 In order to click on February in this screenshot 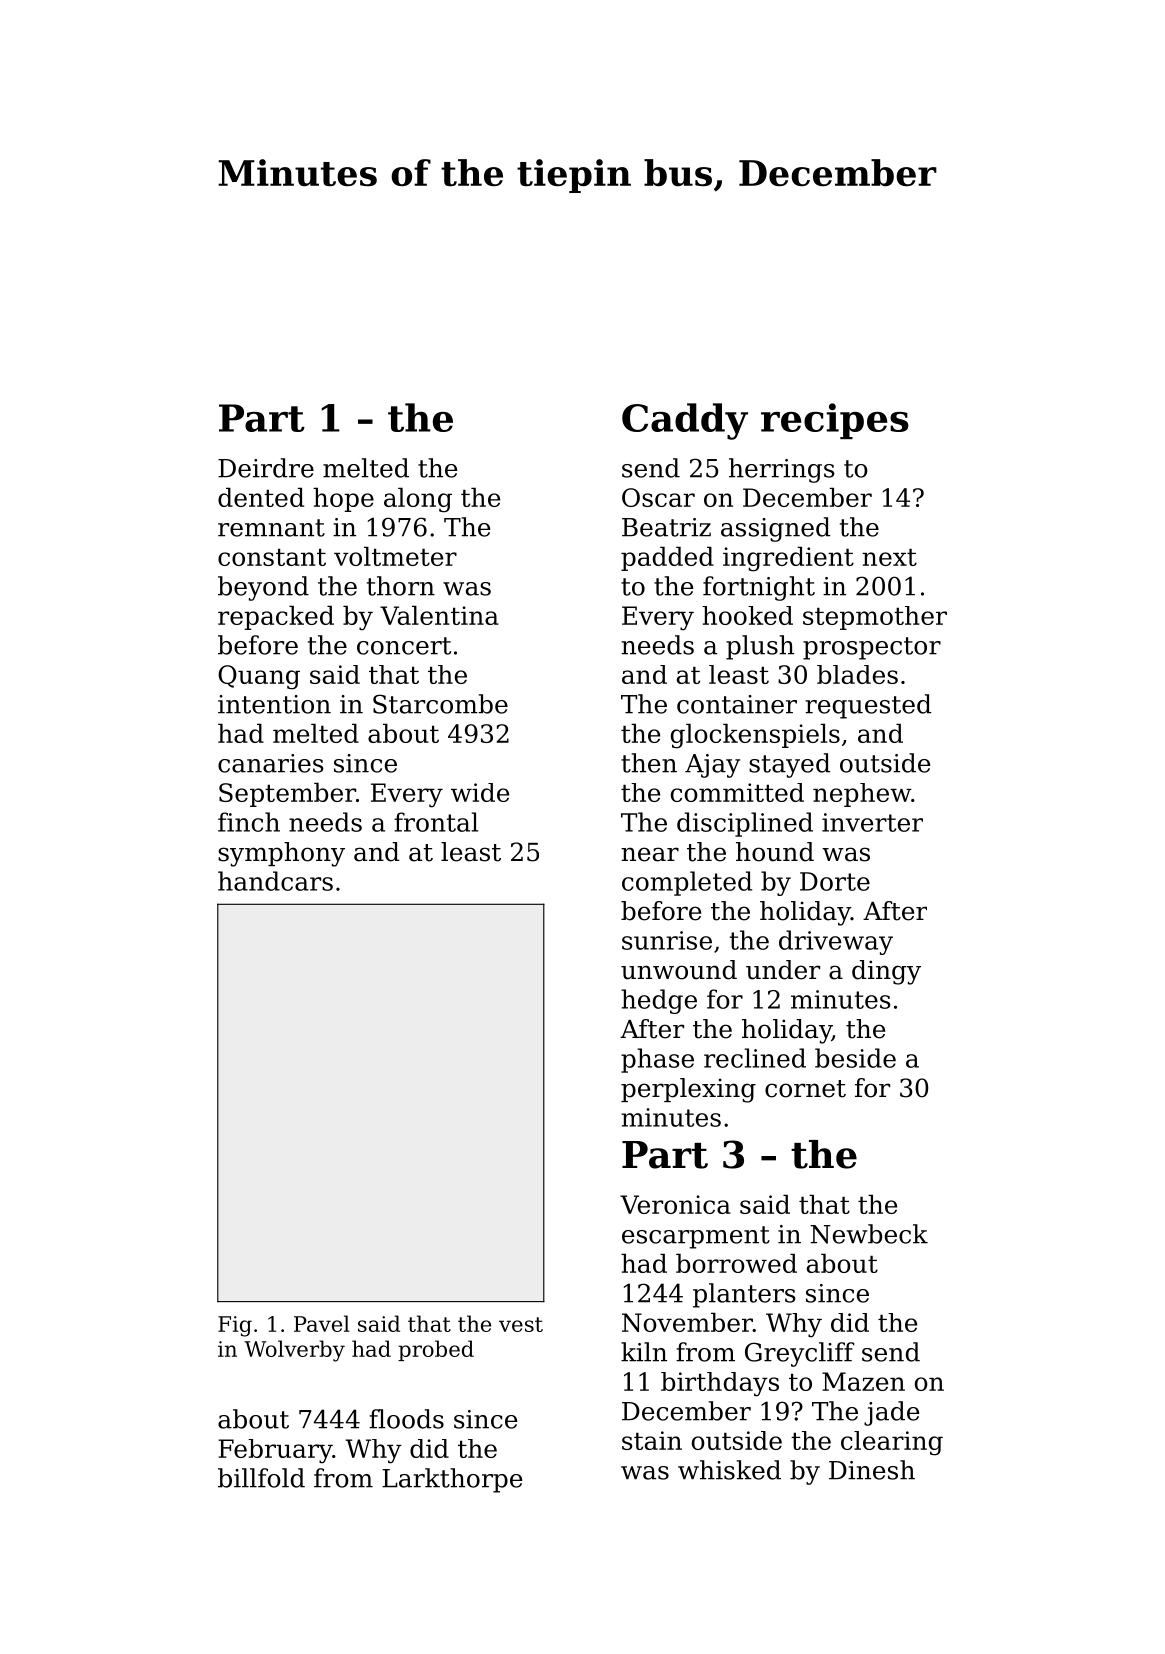, I will do `click(275, 1451)`.
